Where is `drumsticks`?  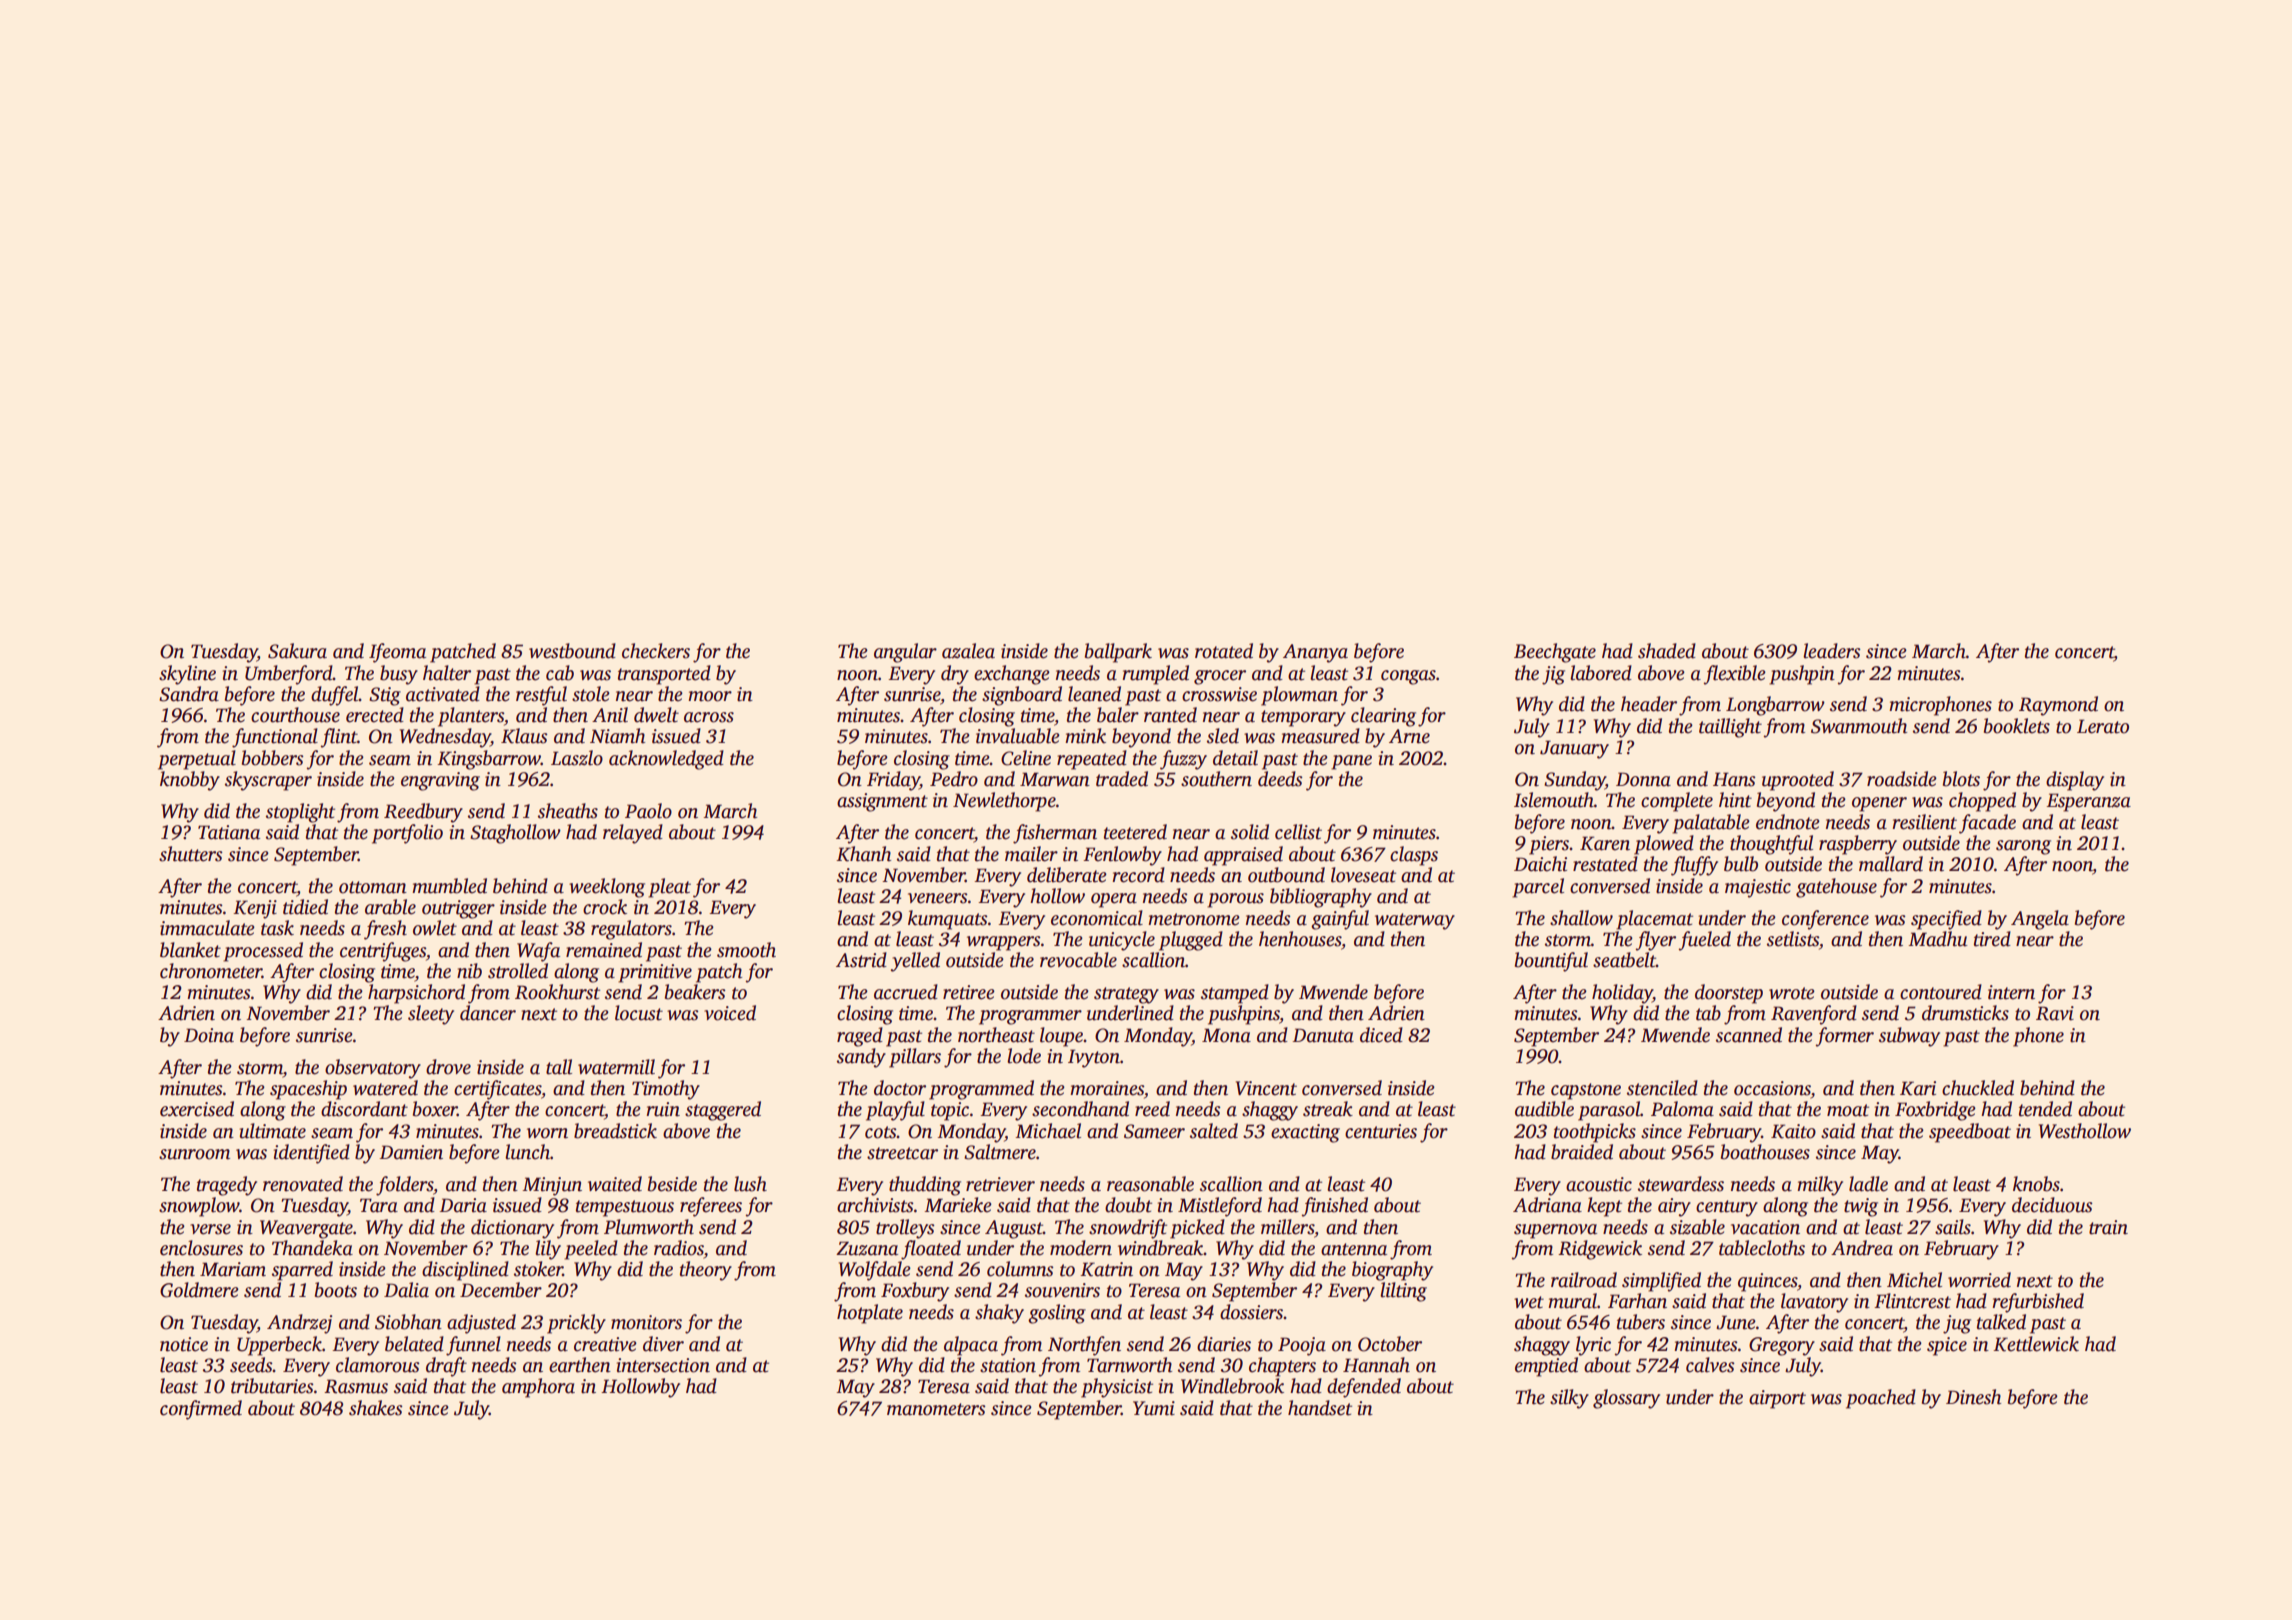 drumsticks is located at coordinates (1965, 1013).
